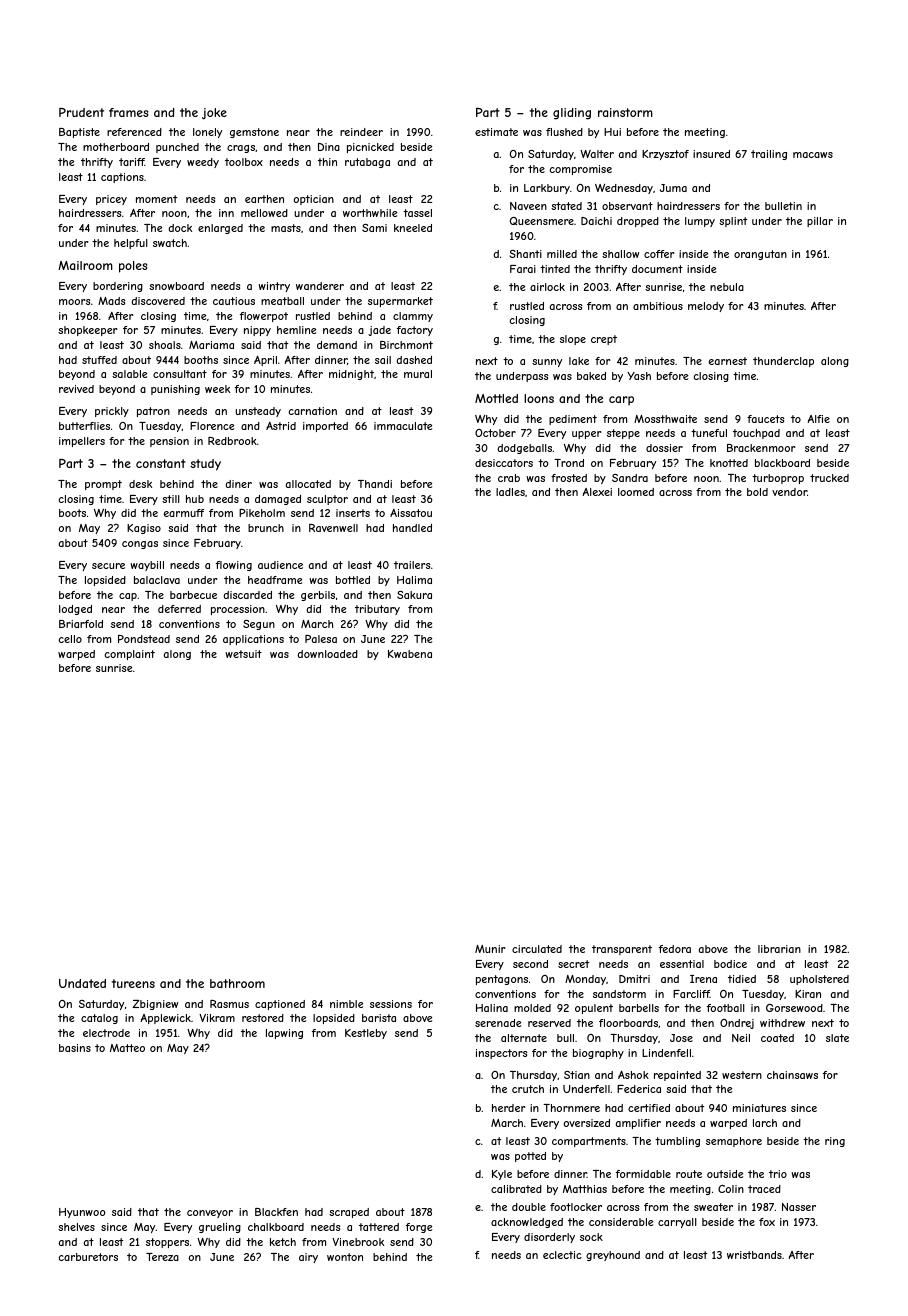  I want to click on rainstorm, so click(625, 112).
